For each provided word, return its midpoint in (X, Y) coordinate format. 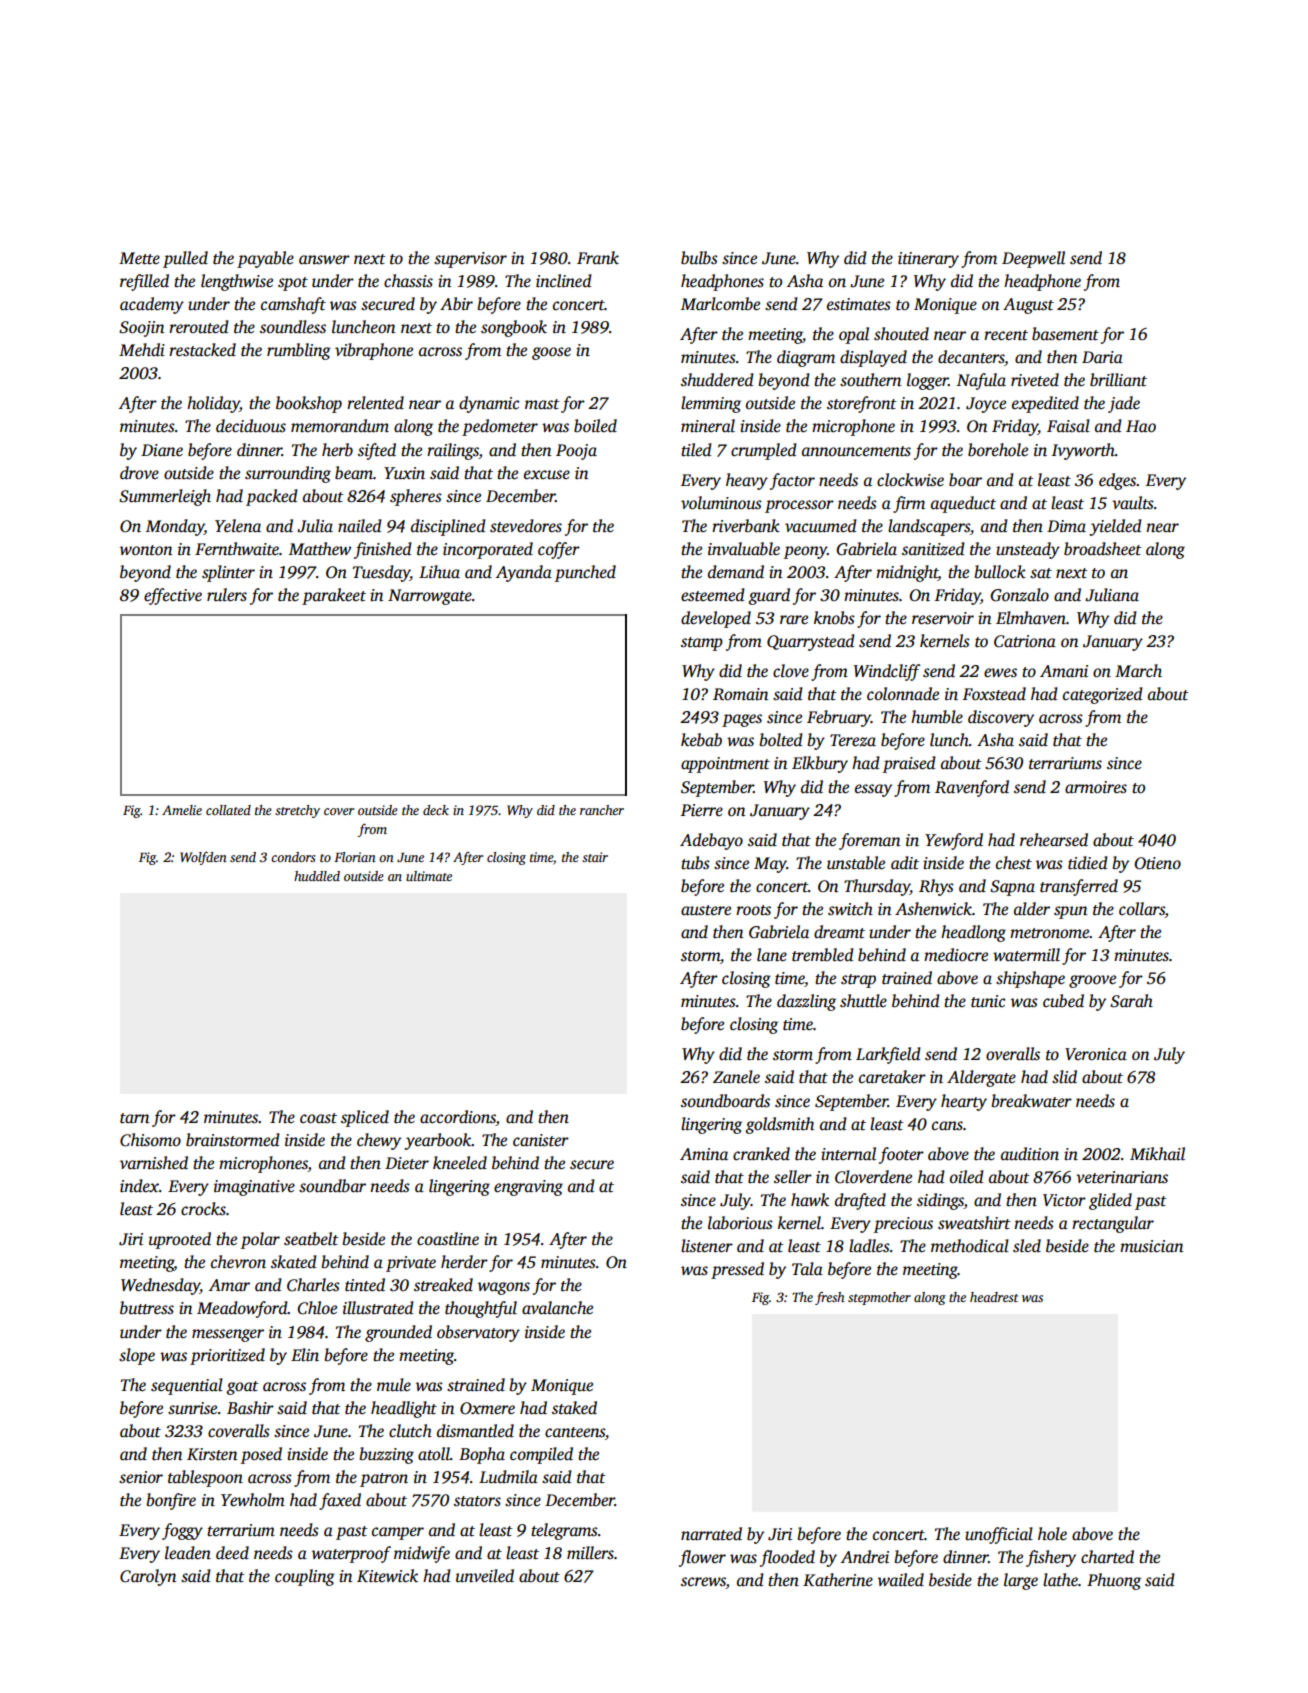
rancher (602, 810)
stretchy (297, 811)
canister (541, 1140)
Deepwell (1033, 259)
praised (909, 764)
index (139, 1186)
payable (265, 259)
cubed (1063, 1001)
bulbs (699, 258)
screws (703, 1583)
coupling (305, 1577)
